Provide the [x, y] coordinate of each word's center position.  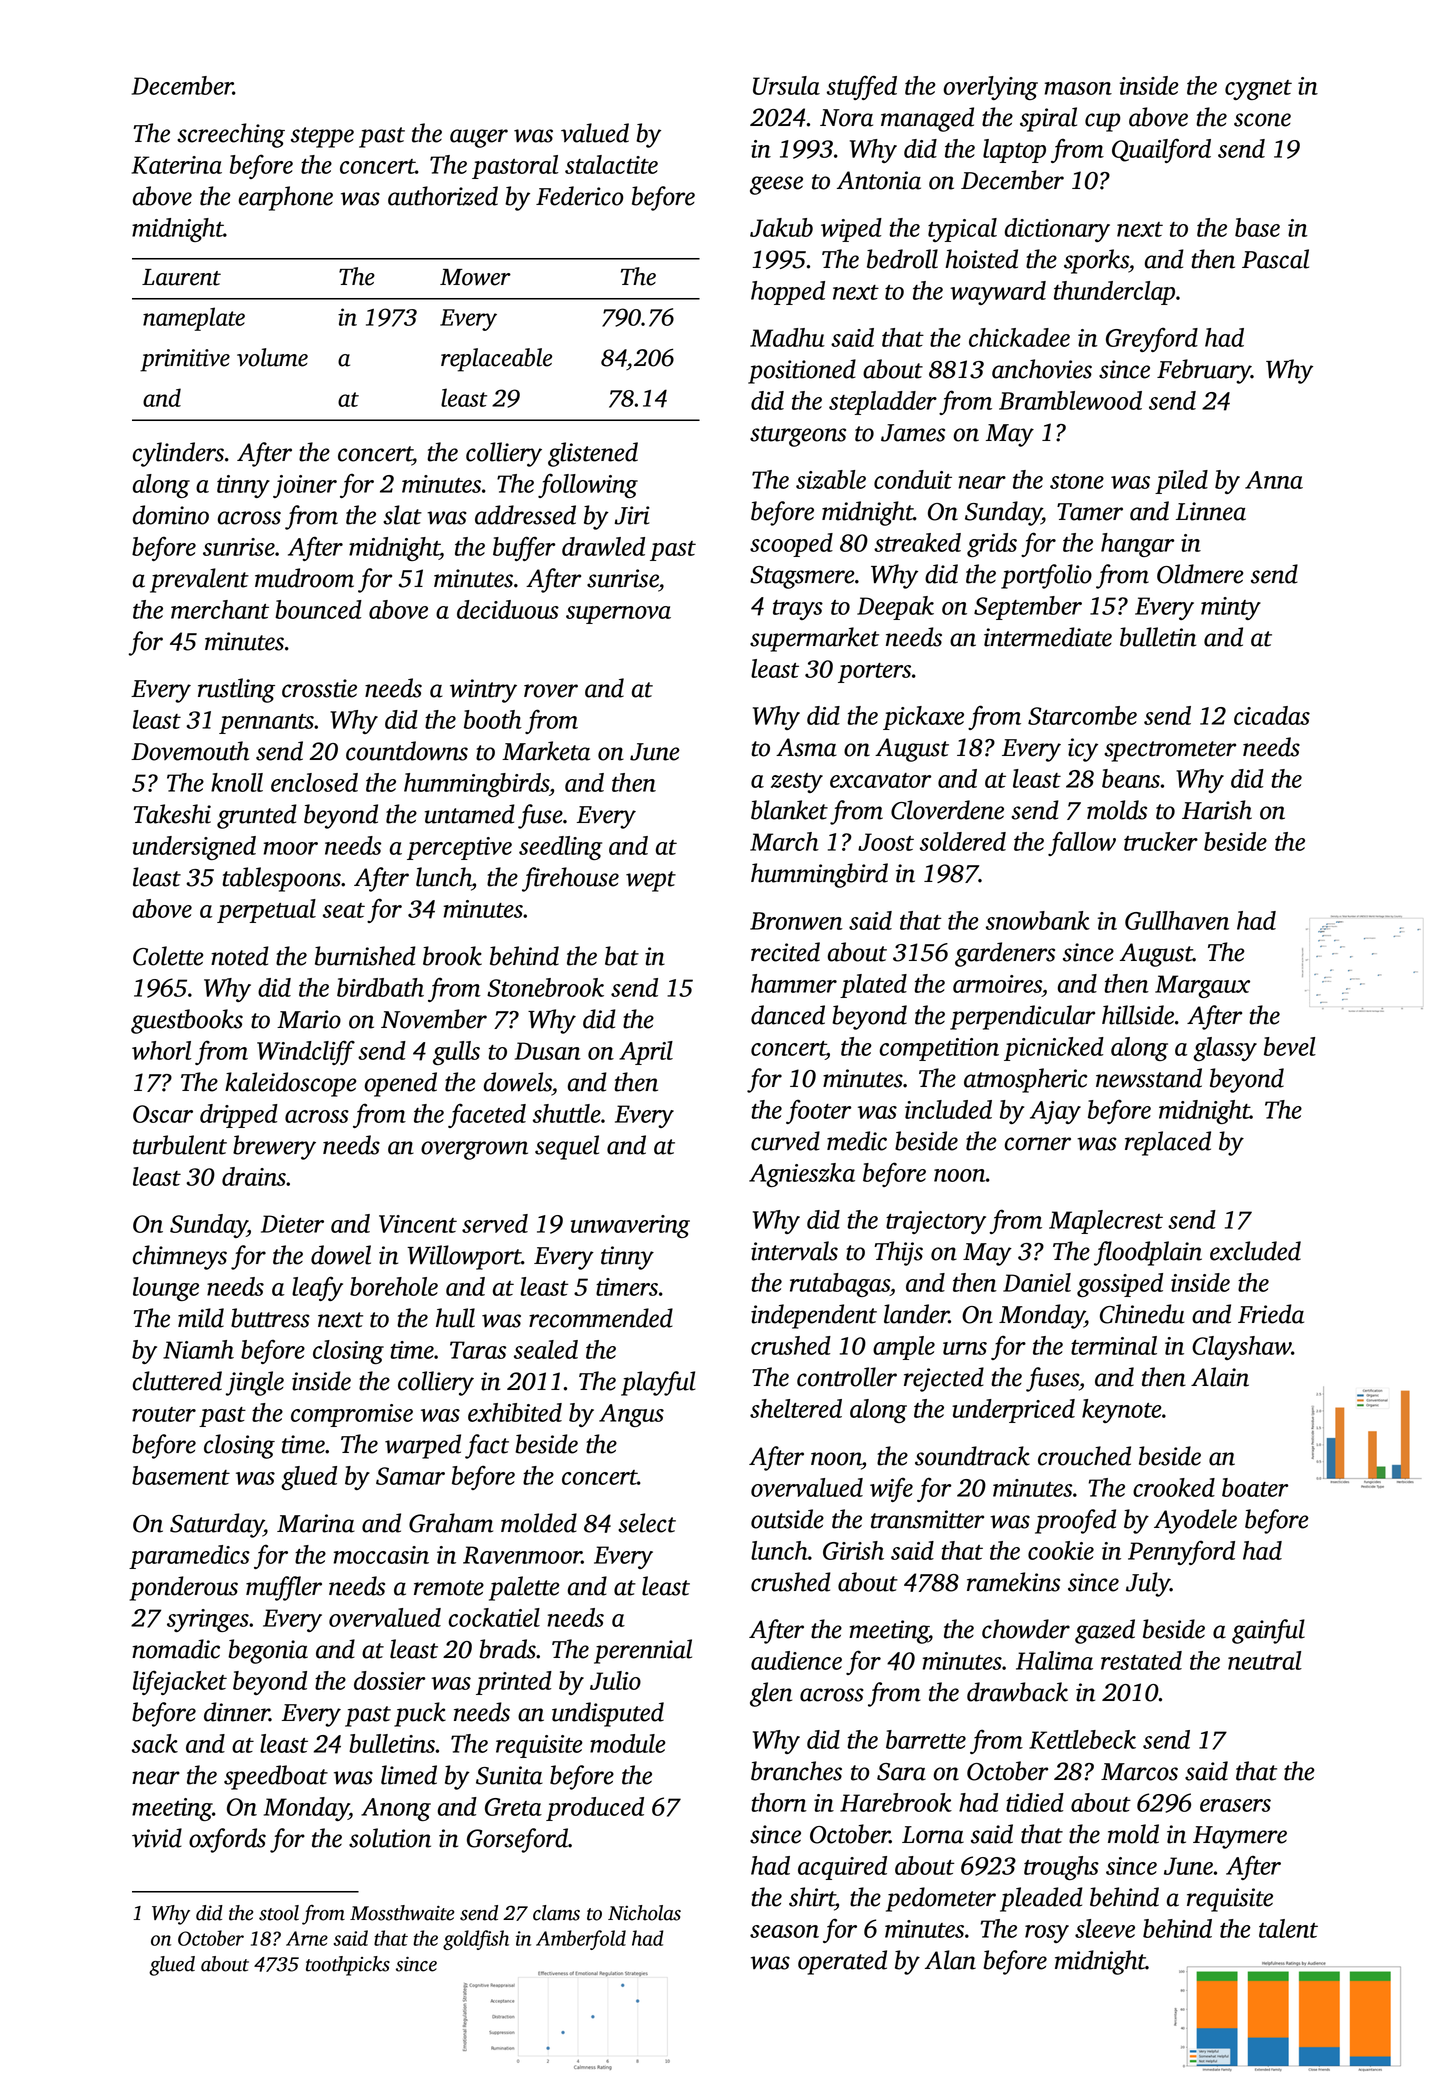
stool [279, 1913]
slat [402, 515]
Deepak [895, 608]
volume [272, 357]
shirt [812, 1897]
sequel [567, 1147]
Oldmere [1200, 574]
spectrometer [1170, 751]
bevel [1290, 1046]
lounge [166, 1289]
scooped [791, 545]
